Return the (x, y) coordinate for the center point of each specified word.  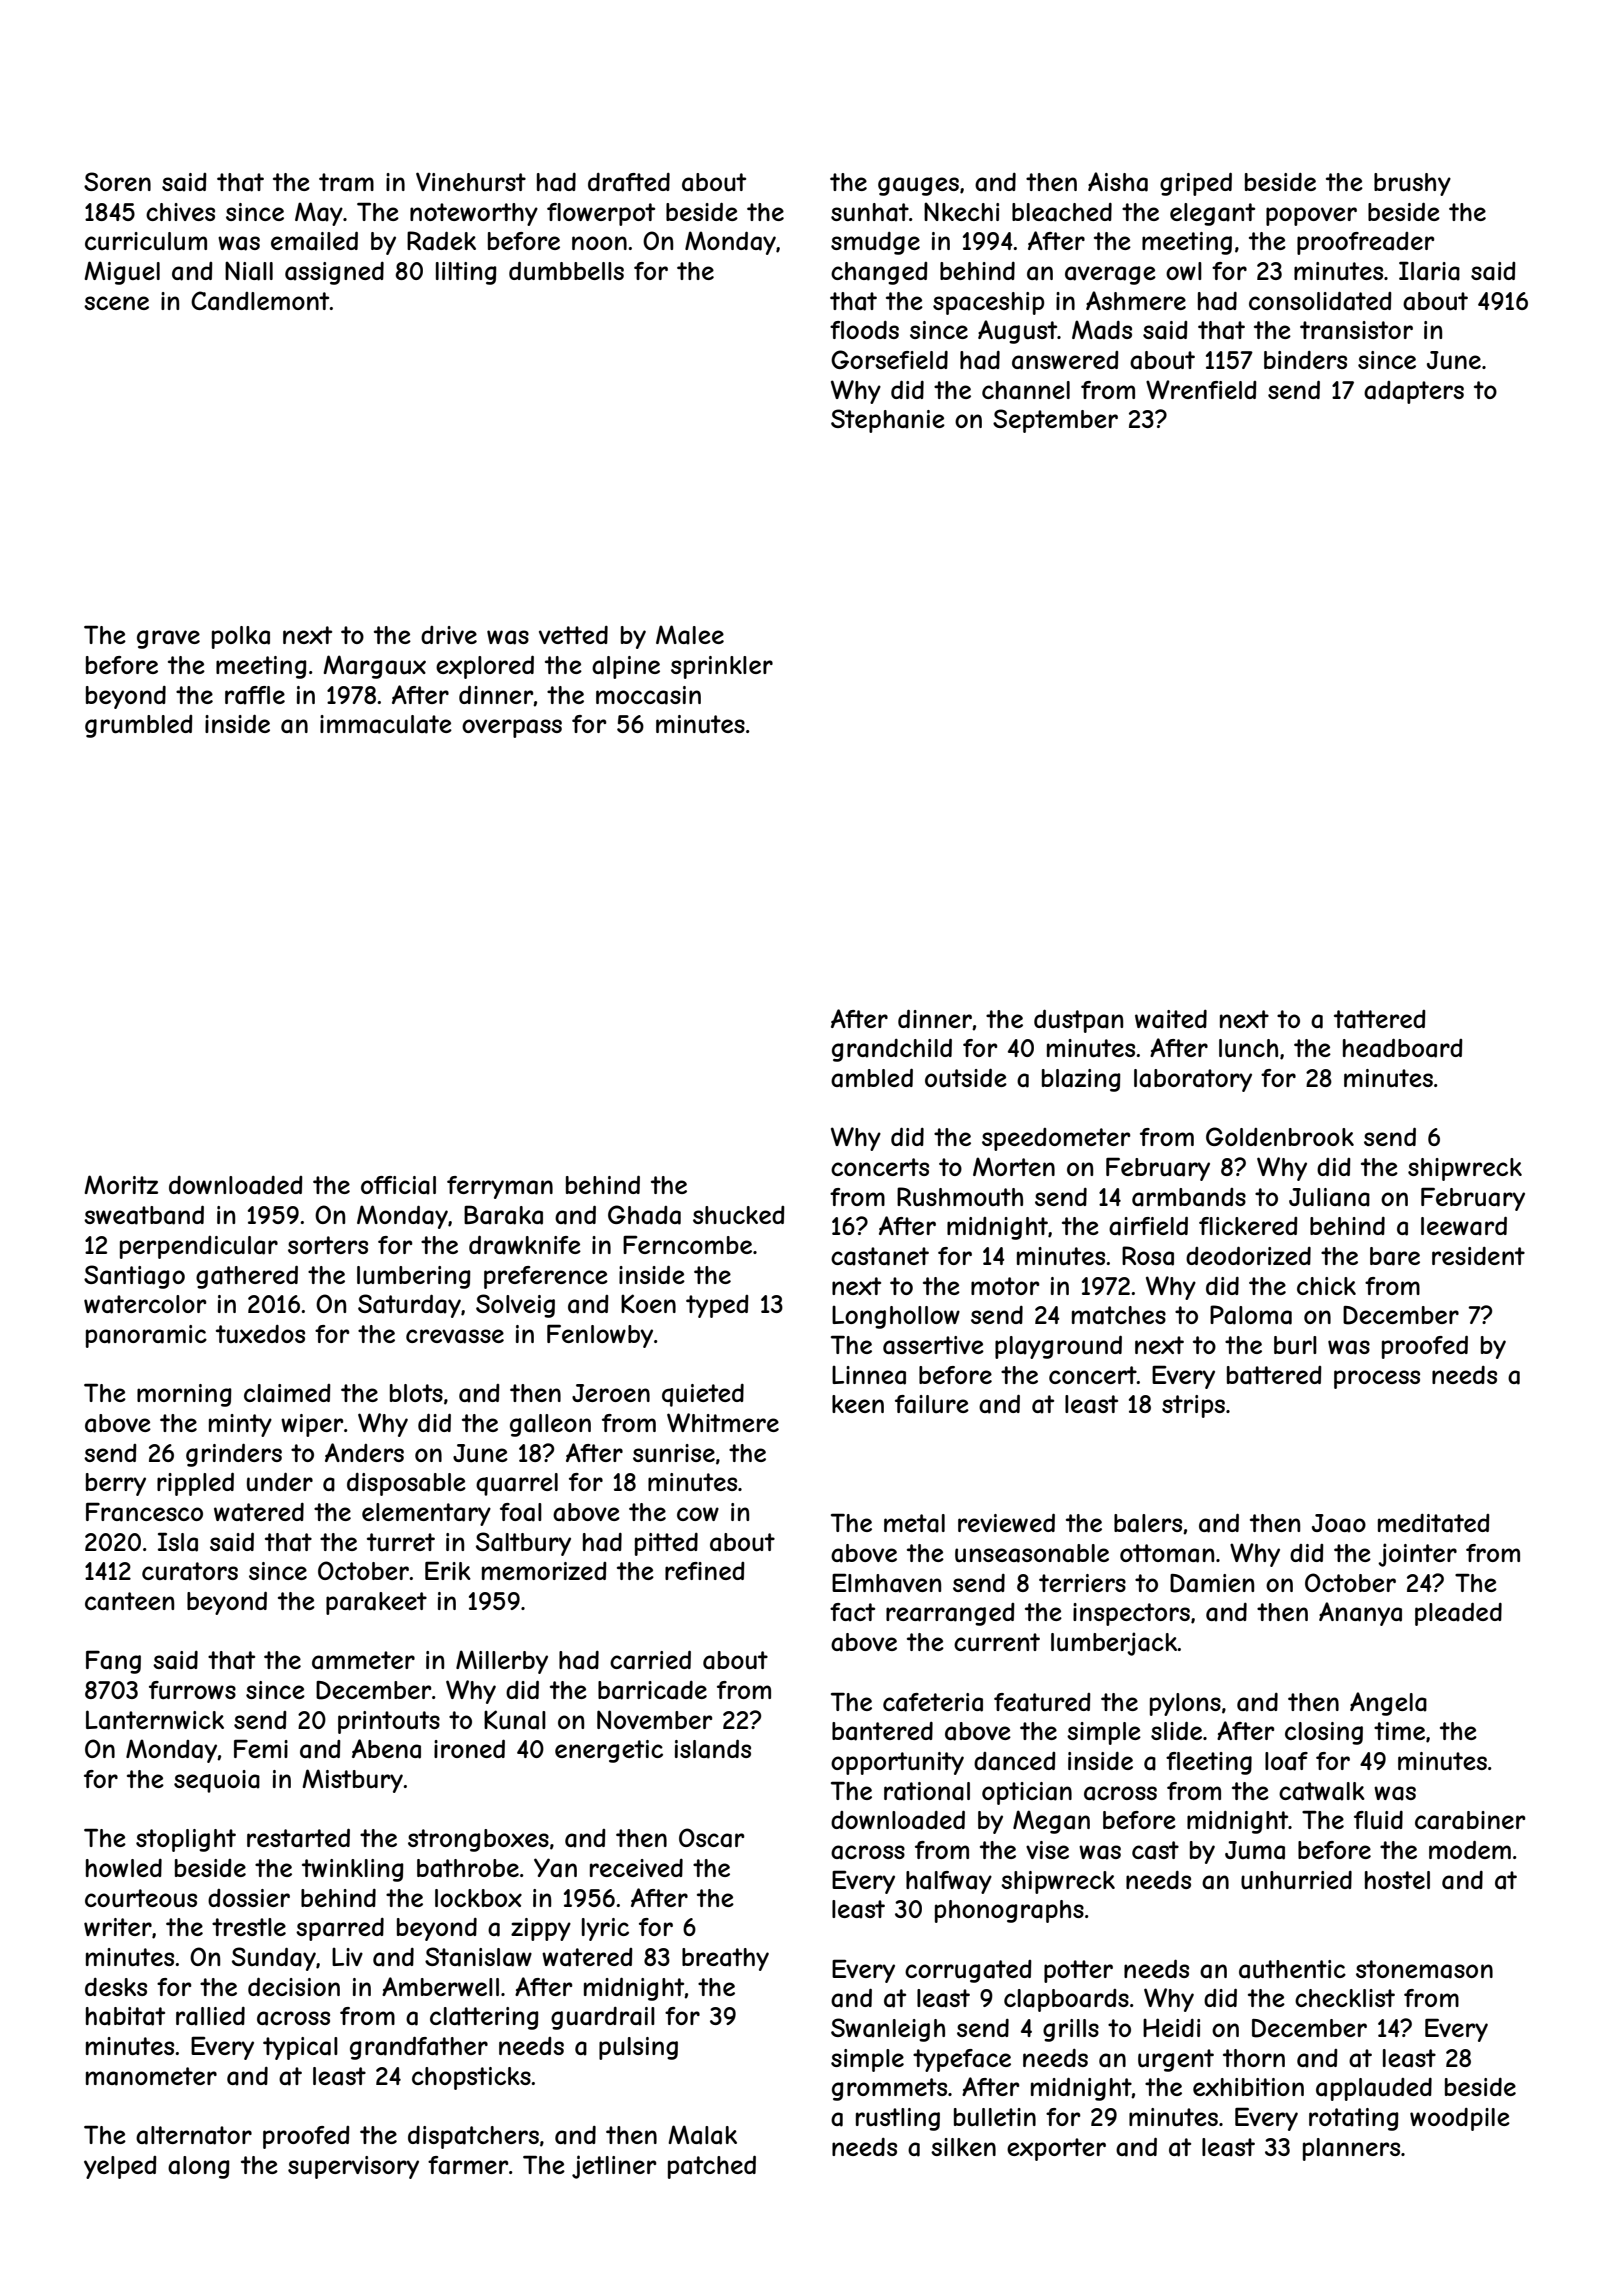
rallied (210, 2016)
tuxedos (260, 1334)
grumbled (139, 726)
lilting (466, 273)
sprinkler (722, 667)
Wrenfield (1201, 389)
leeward (1464, 1226)
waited (1171, 1019)
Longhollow (896, 1317)
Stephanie (888, 421)
